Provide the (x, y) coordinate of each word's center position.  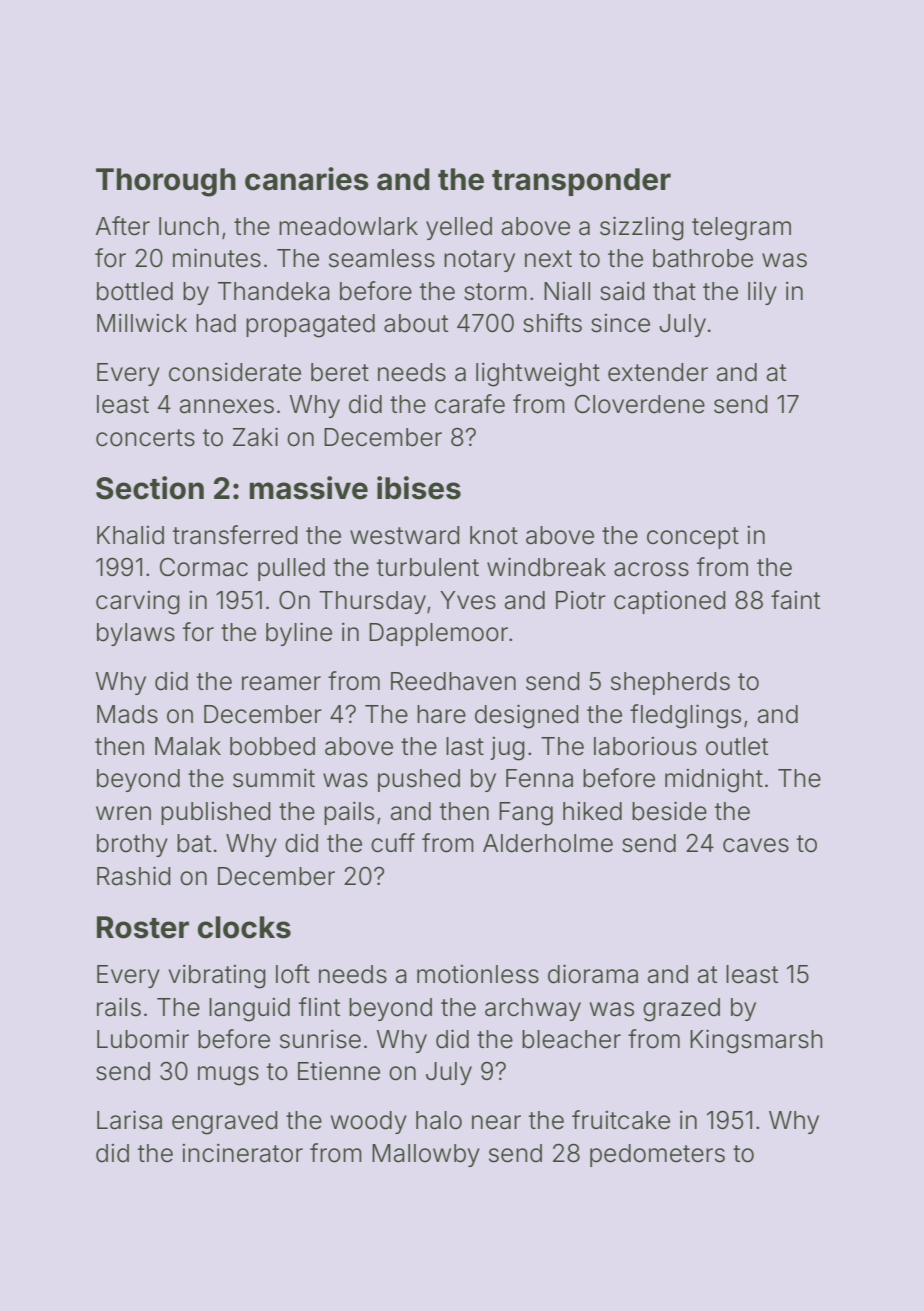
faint (795, 600)
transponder (581, 182)
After (123, 226)
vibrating (217, 977)
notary (479, 261)
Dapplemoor (438, 634)
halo (439, 1120)
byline (299, 634)
